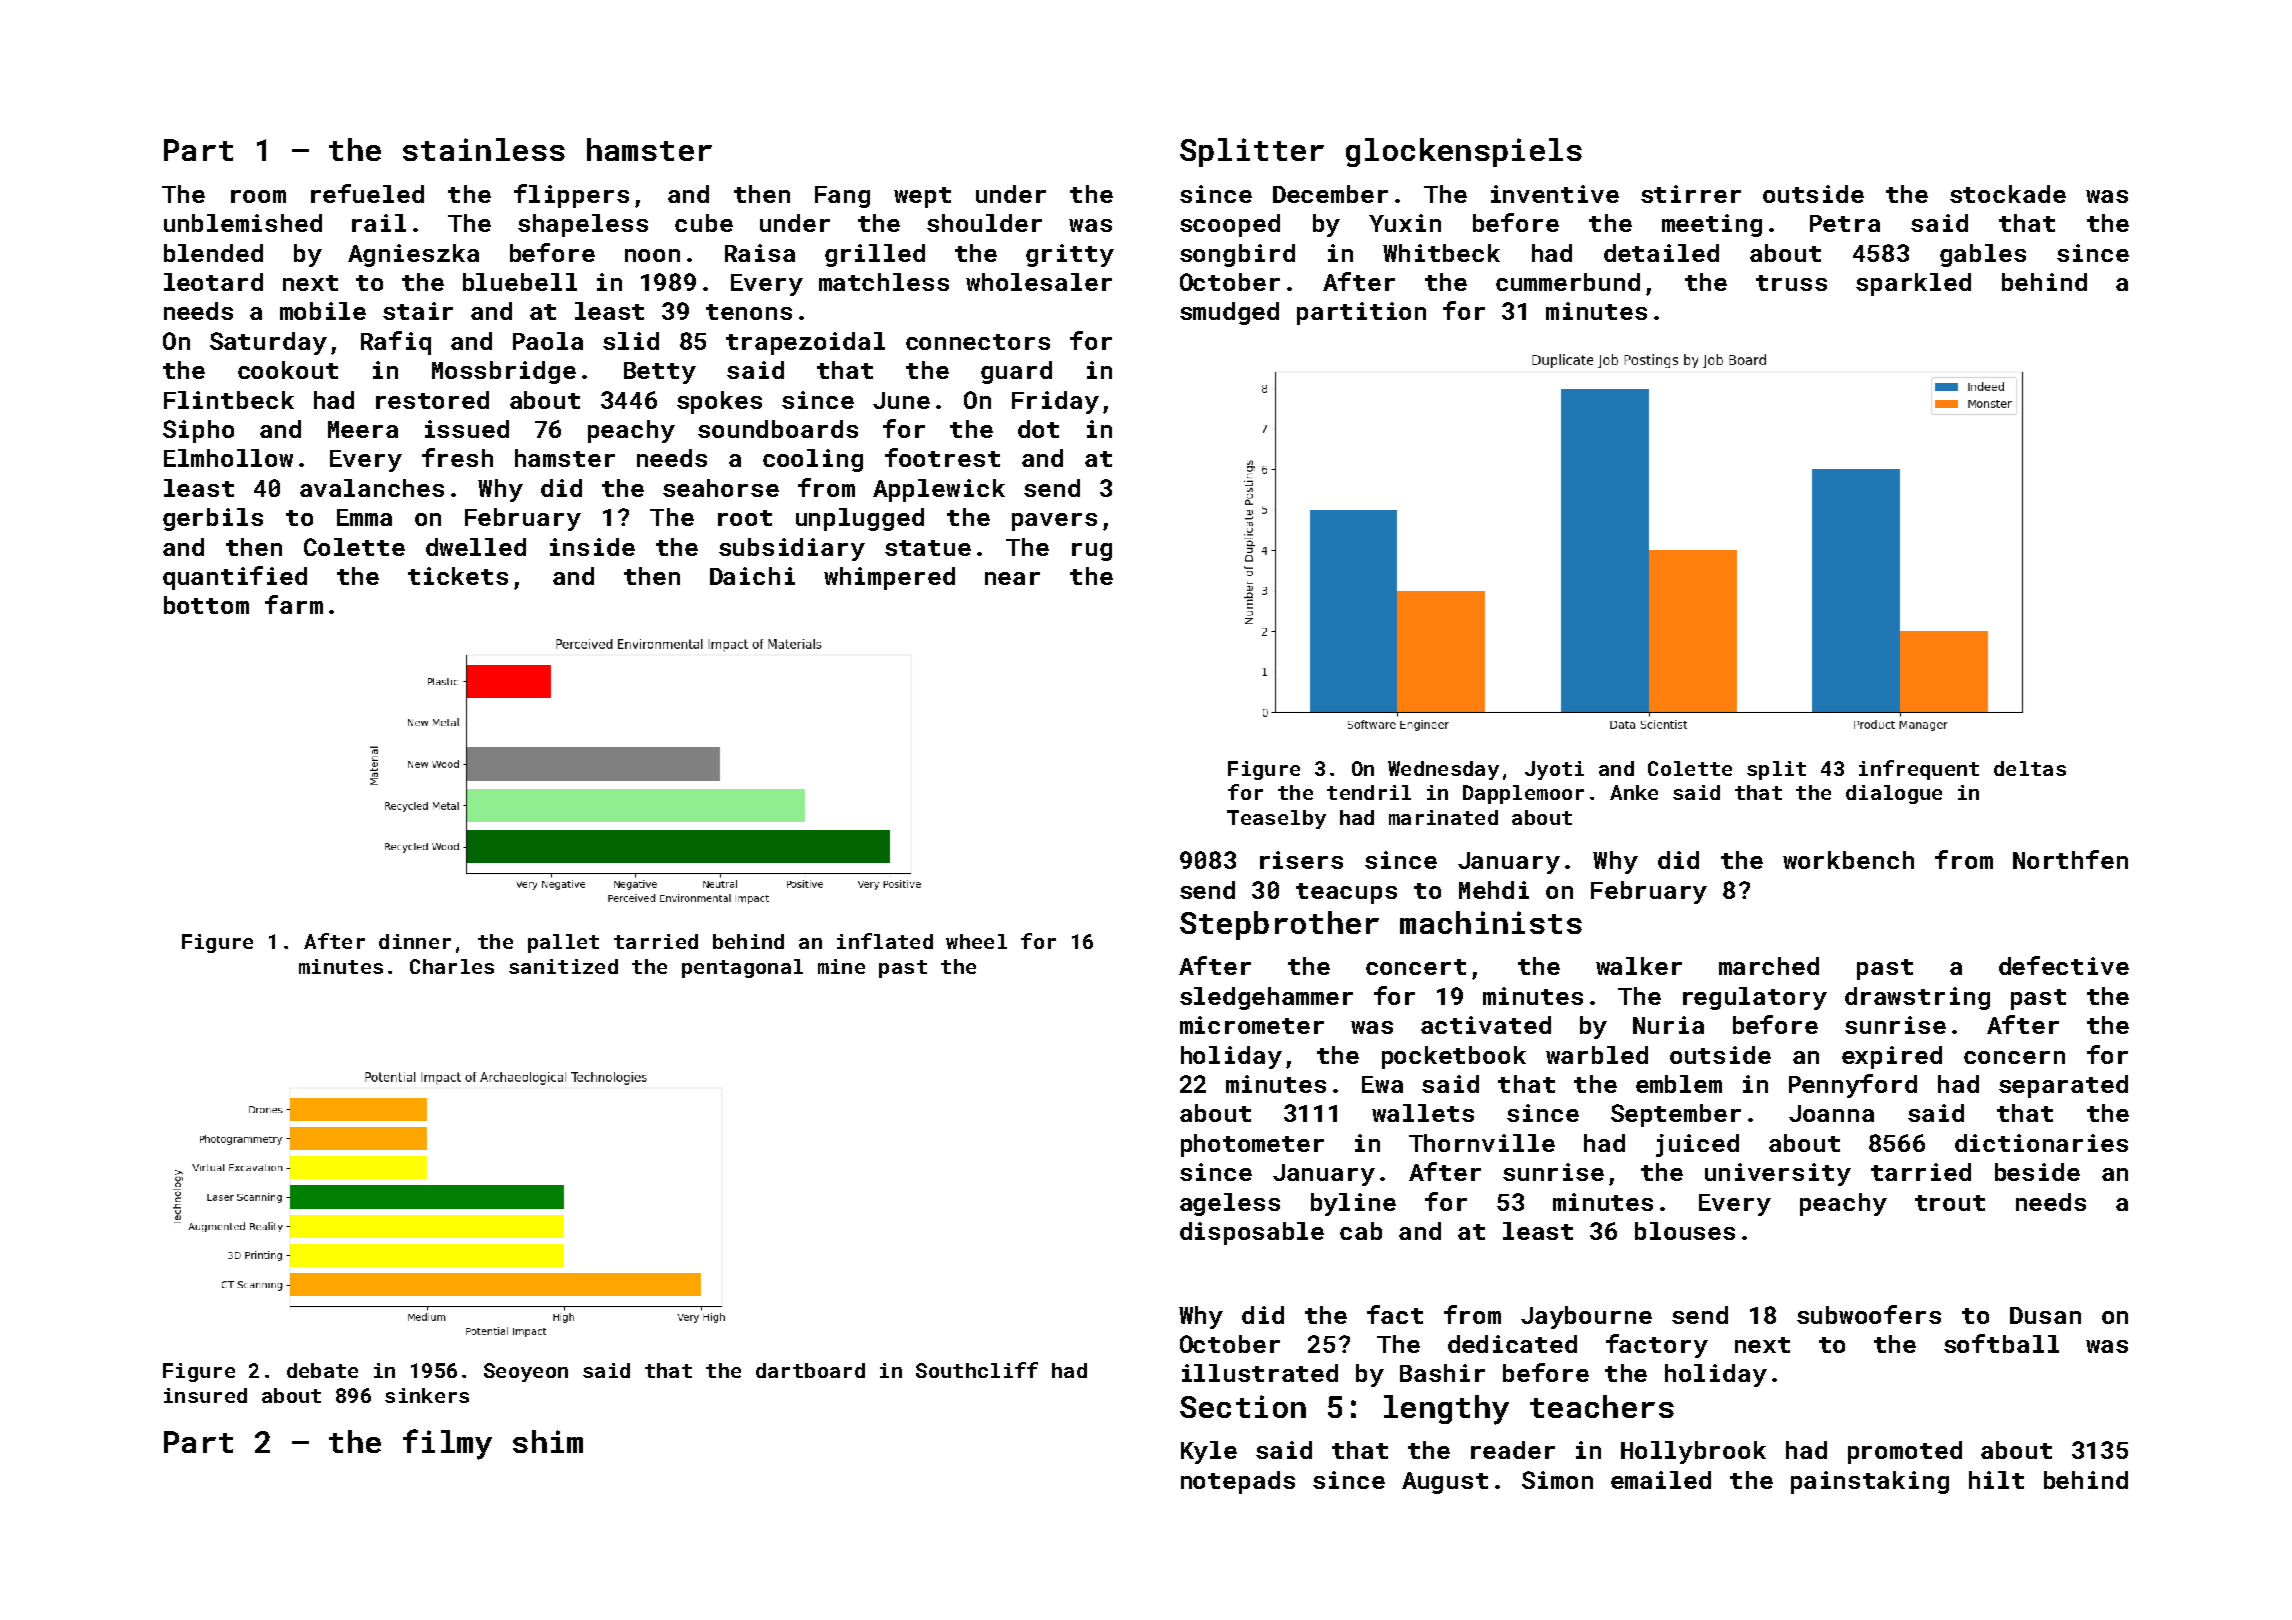 Image resolution: width=2292 pixels, height=1620 pixels. What do you see at coordinates (1276, 819) in the document?
I see `Teaselby` at bounding box center [1276, 819].
